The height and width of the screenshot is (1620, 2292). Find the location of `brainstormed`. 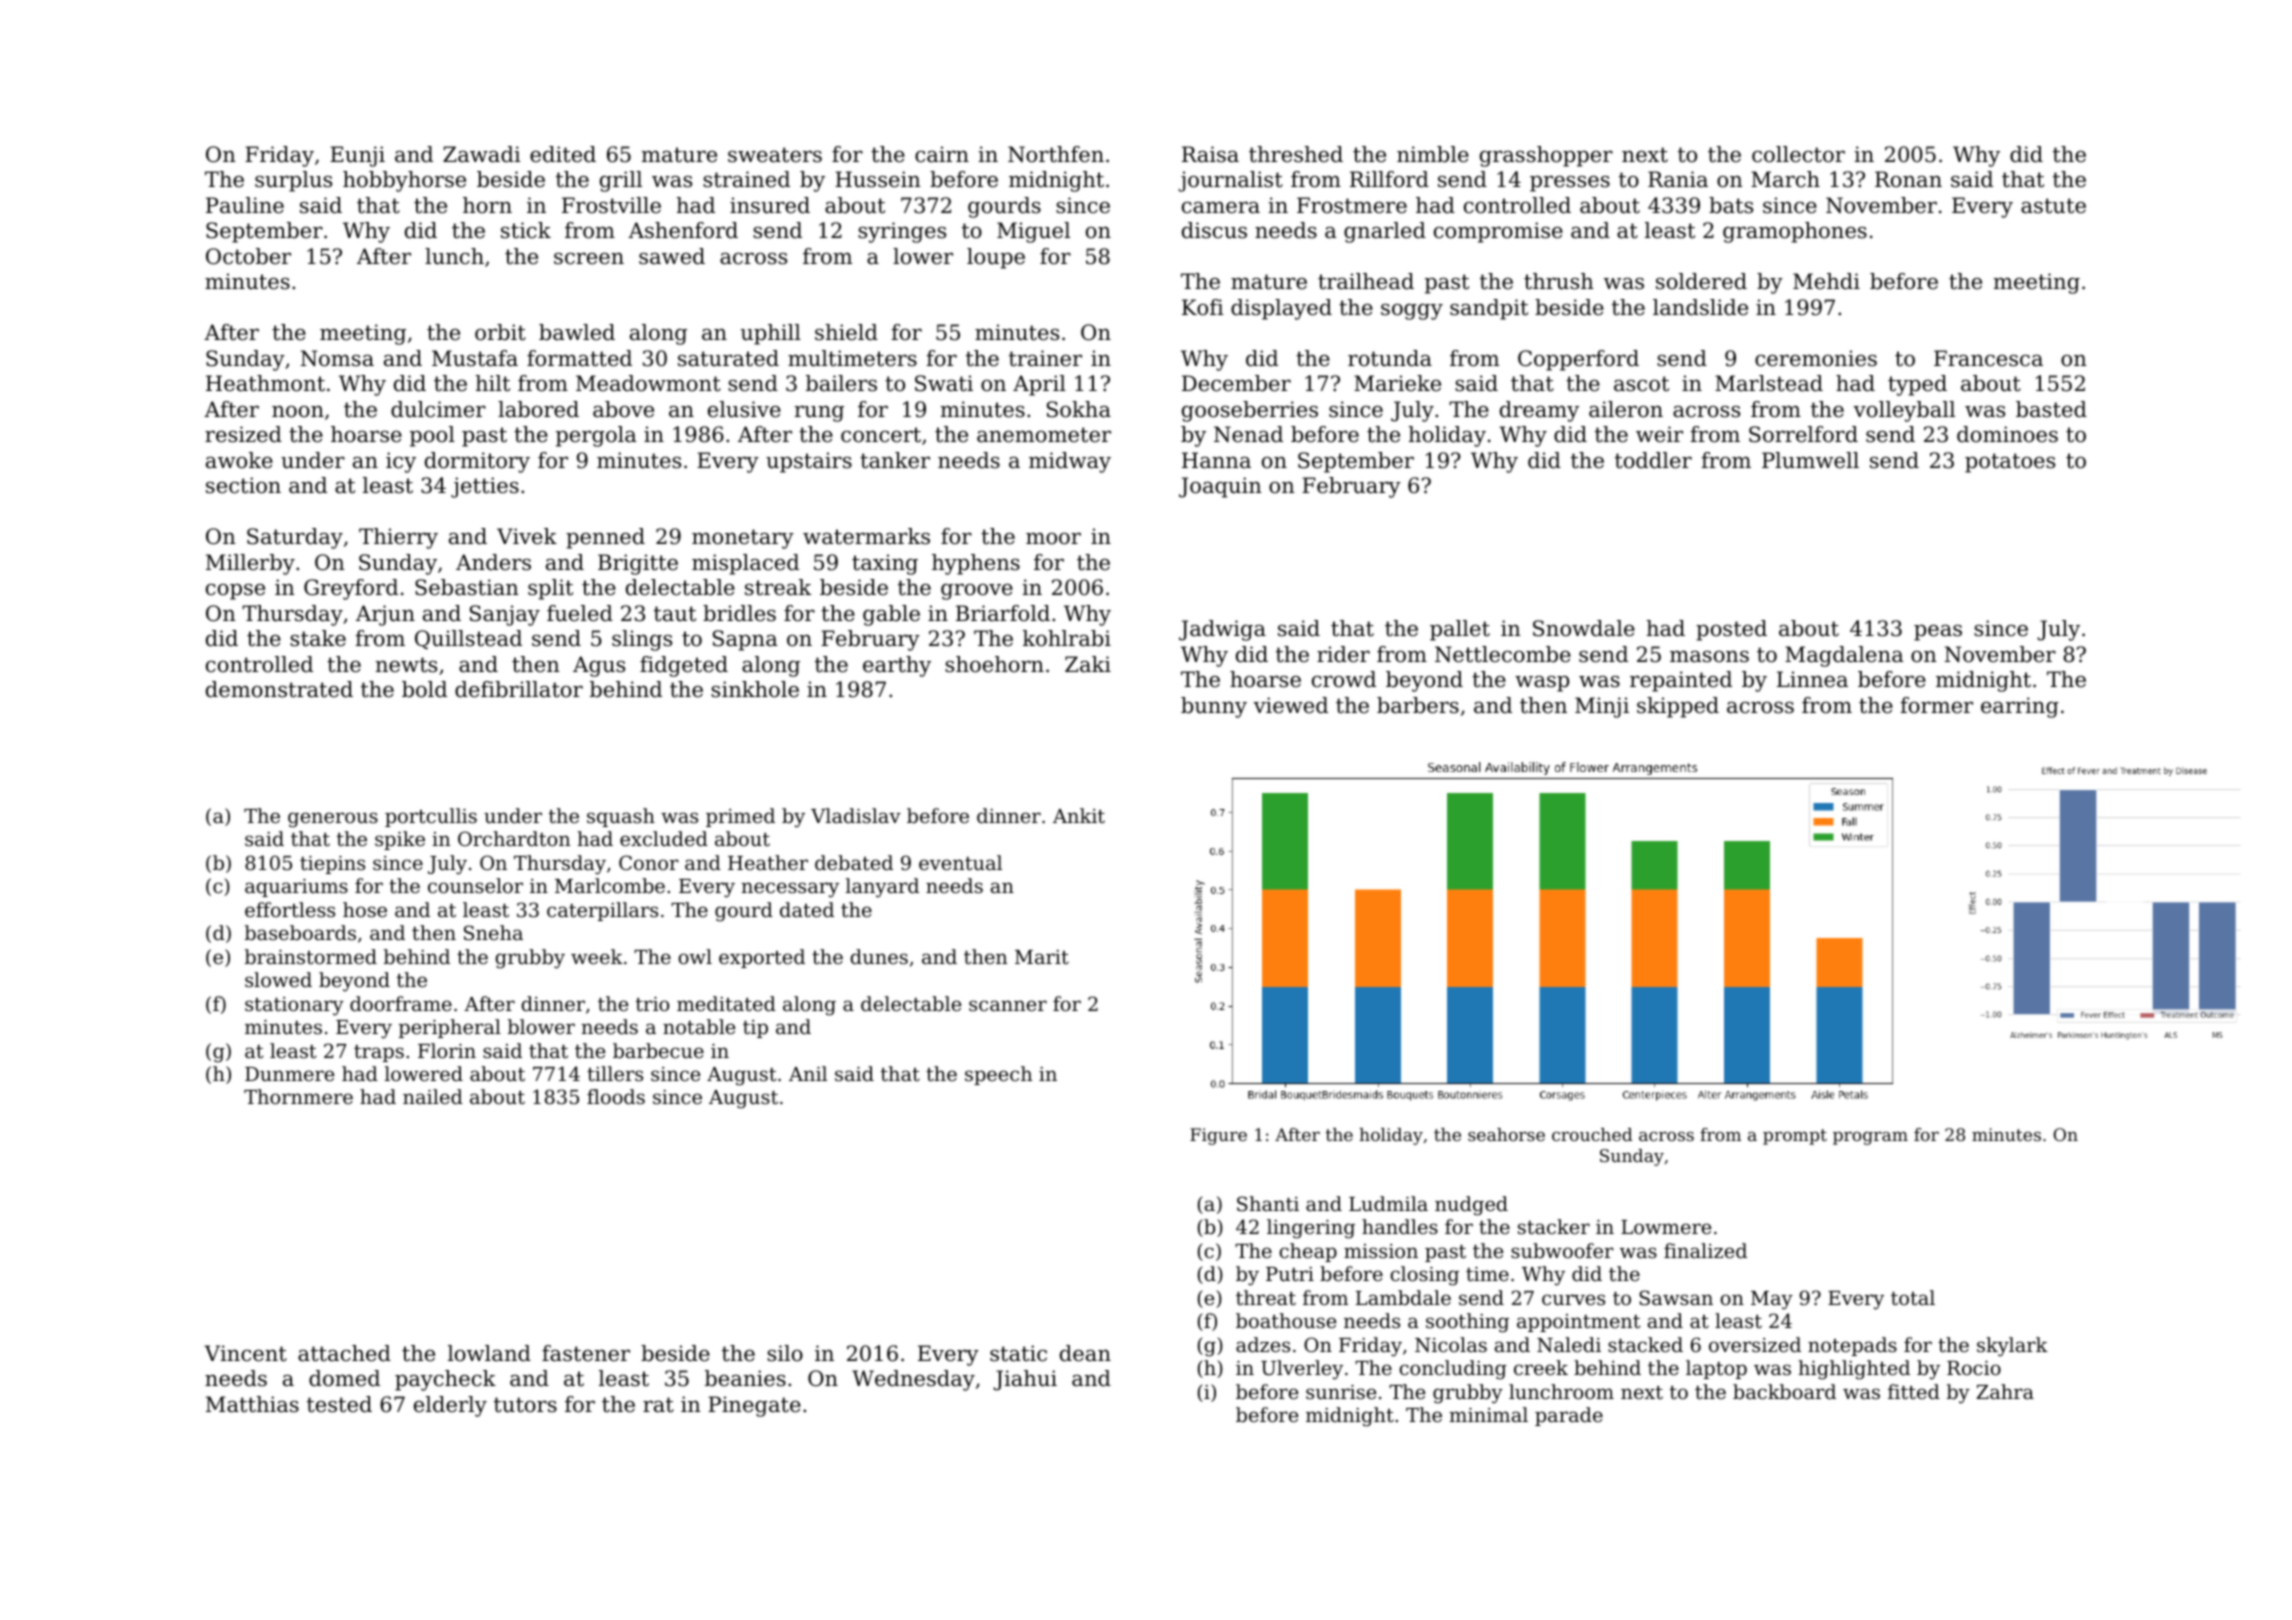

brainstormed is located at coordinates (311, 956).
